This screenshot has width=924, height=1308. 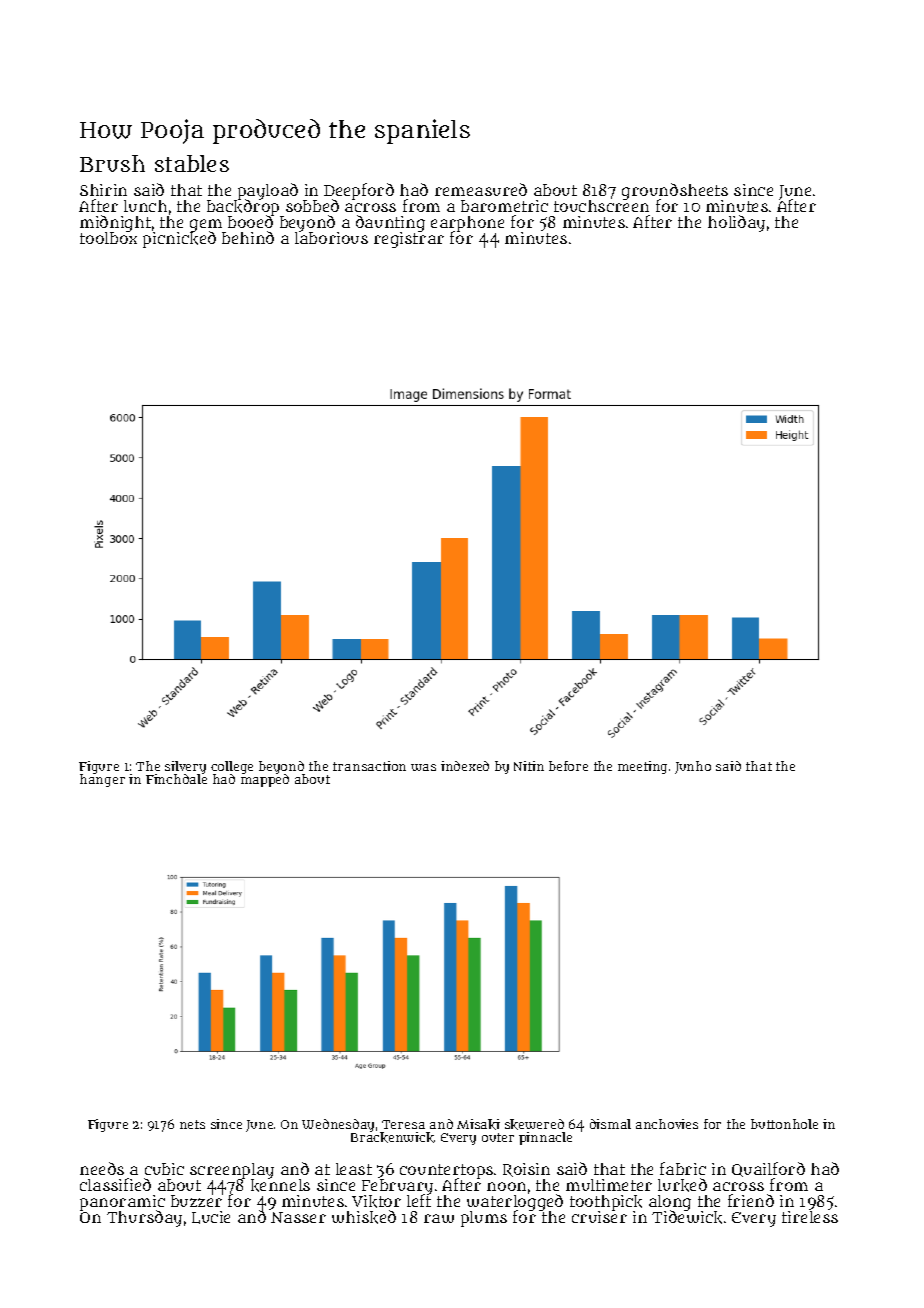 I want to click on touchscreen, so click(x=601, y=206).
